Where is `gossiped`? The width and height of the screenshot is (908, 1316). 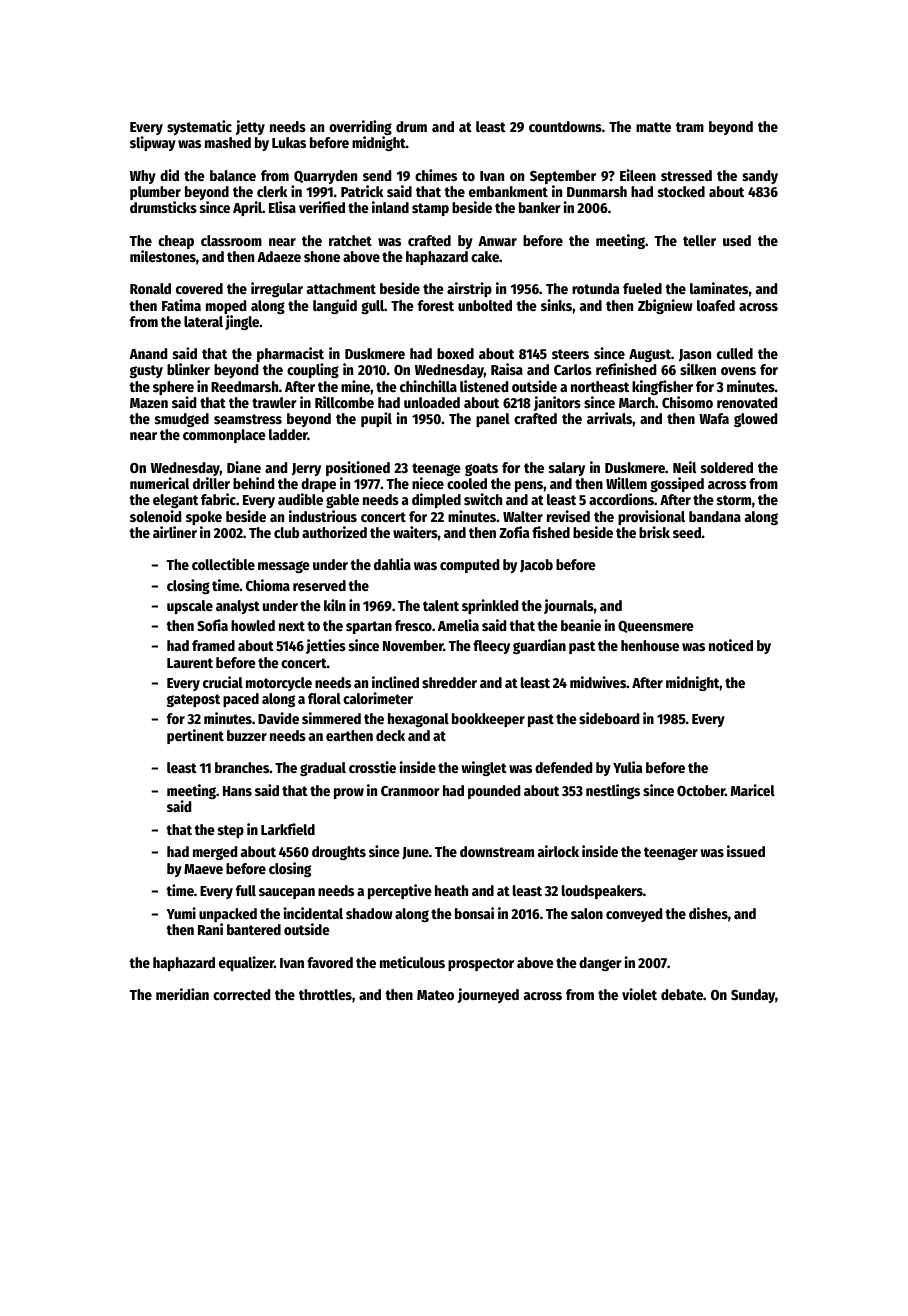 gossiped is located at coordinates (677, 484).
